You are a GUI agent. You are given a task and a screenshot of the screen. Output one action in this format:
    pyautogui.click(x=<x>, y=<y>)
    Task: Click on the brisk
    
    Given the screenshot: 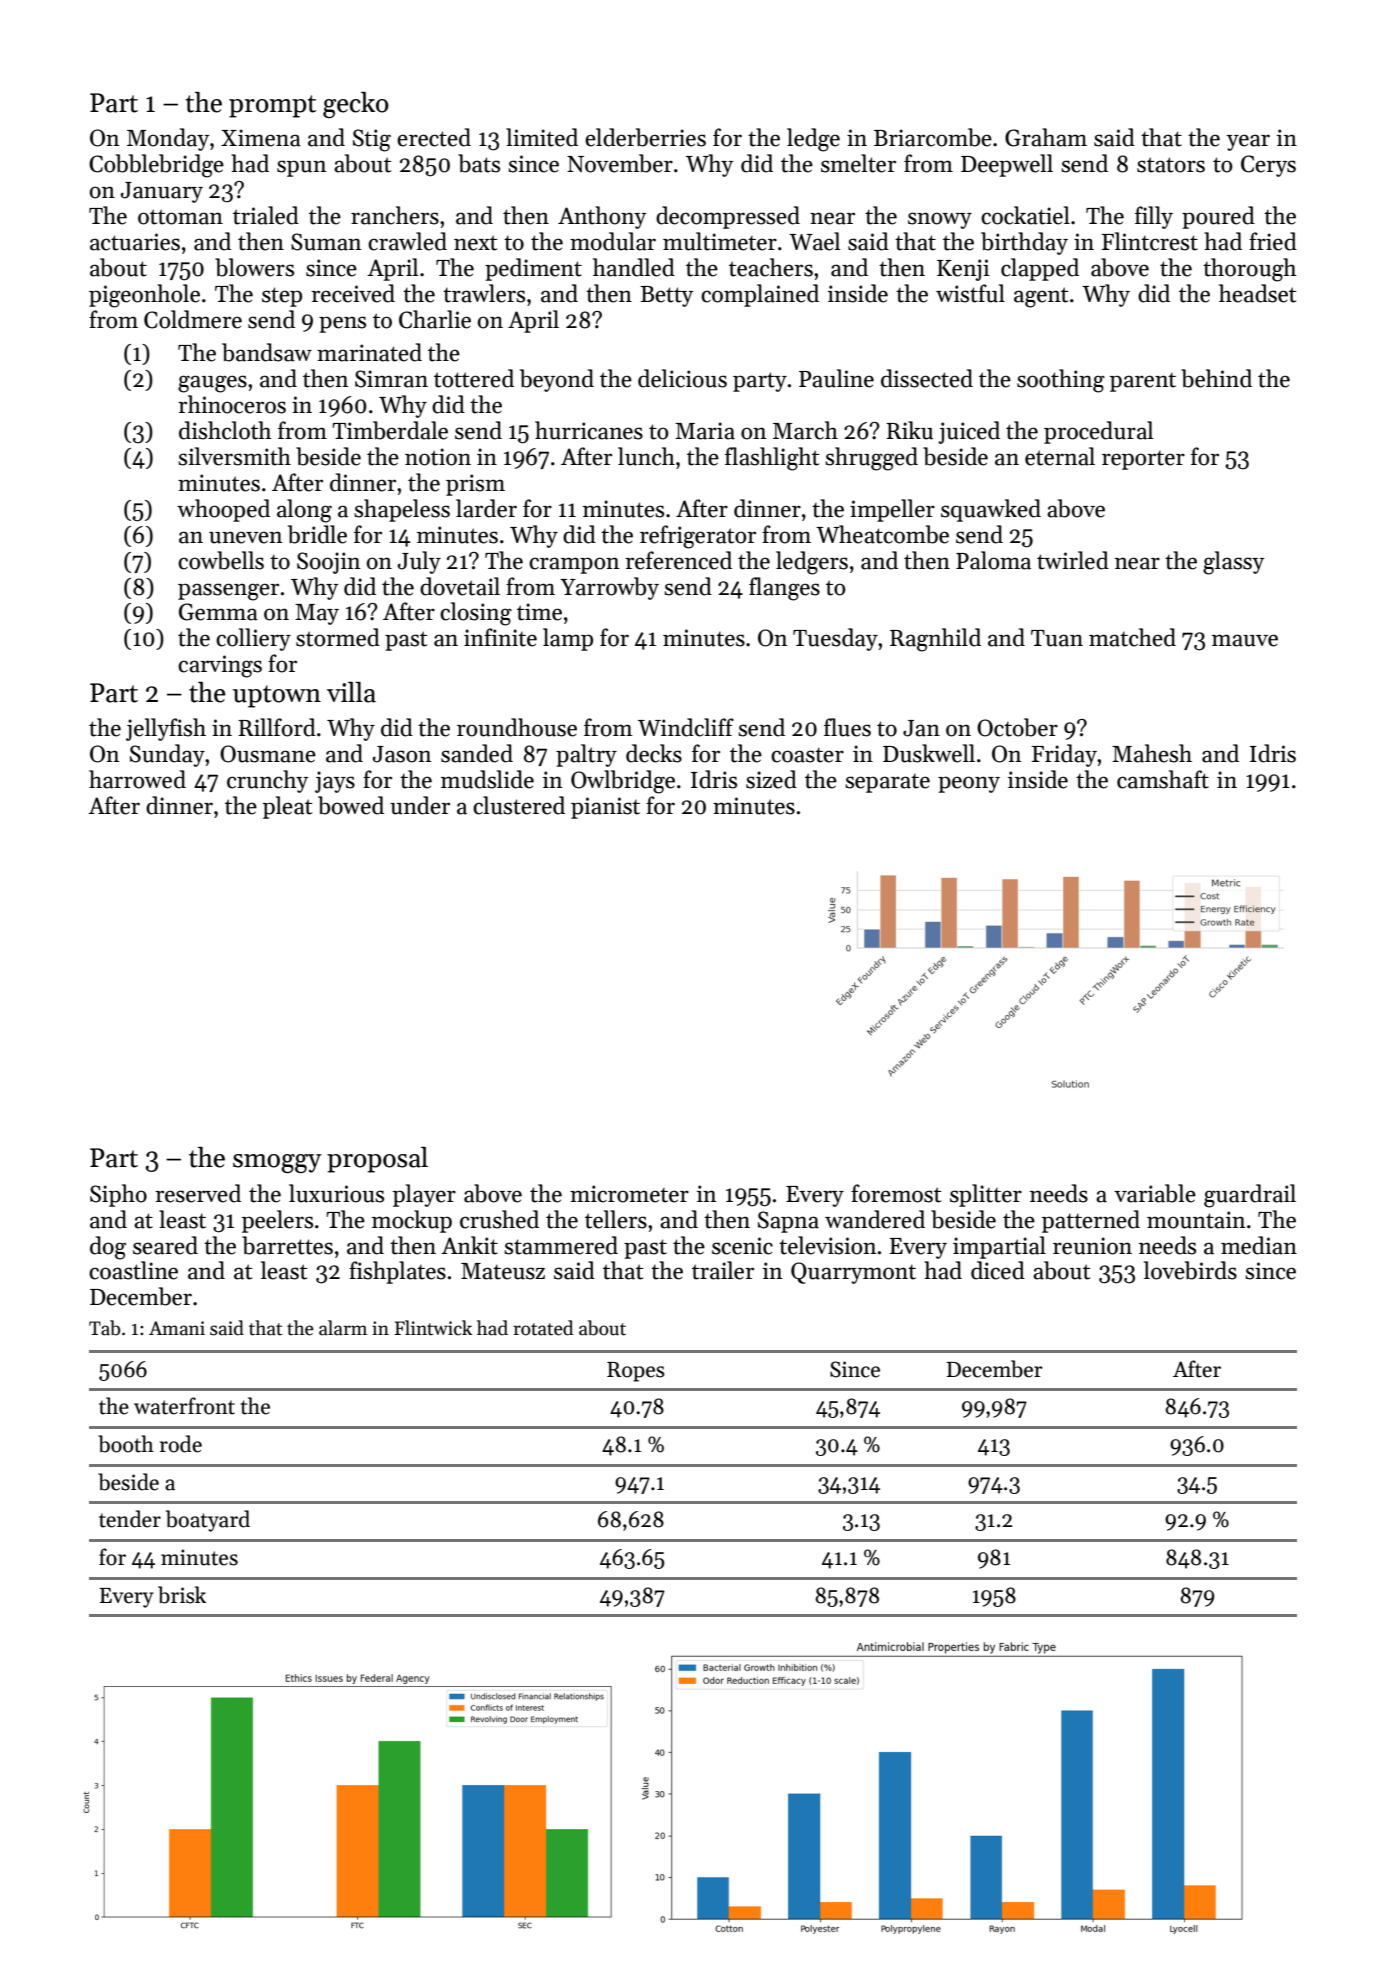 What is the action you would take?
    pyautogui.click(x=182, y=1595)
